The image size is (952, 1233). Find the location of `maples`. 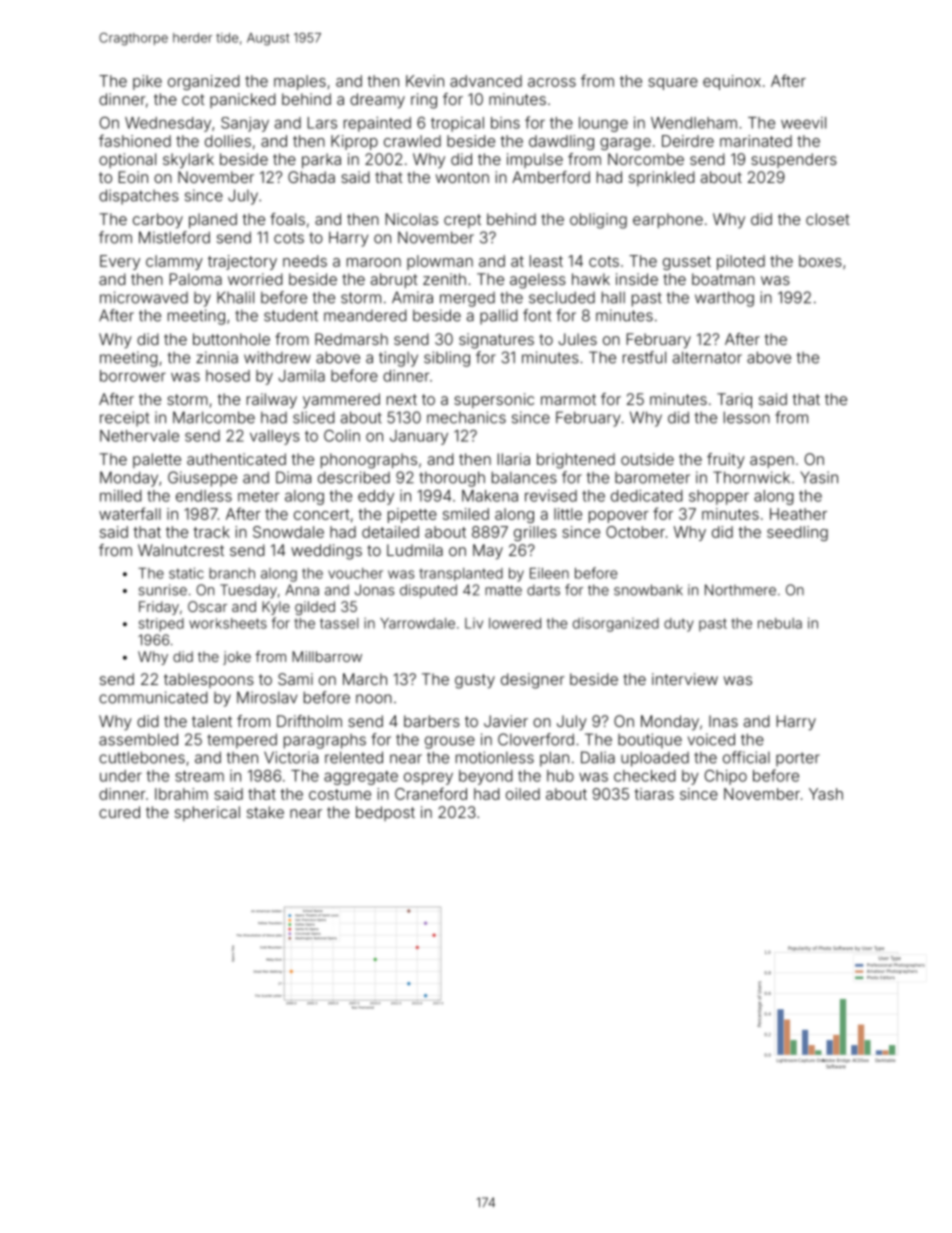

maples is located at coordinates (300, 82).
